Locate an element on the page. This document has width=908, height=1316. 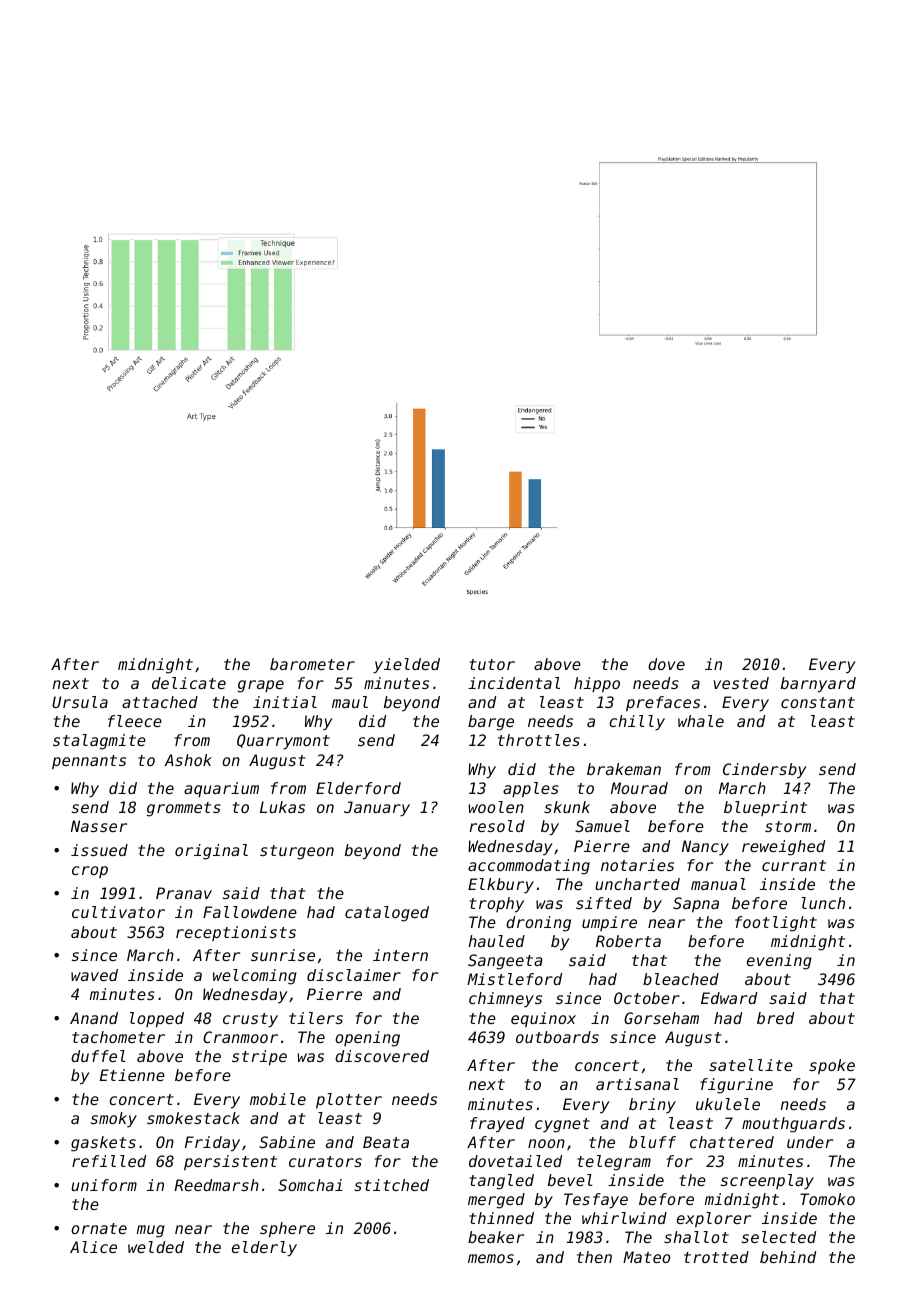
lopped is located at coordinates (157, 1020).
